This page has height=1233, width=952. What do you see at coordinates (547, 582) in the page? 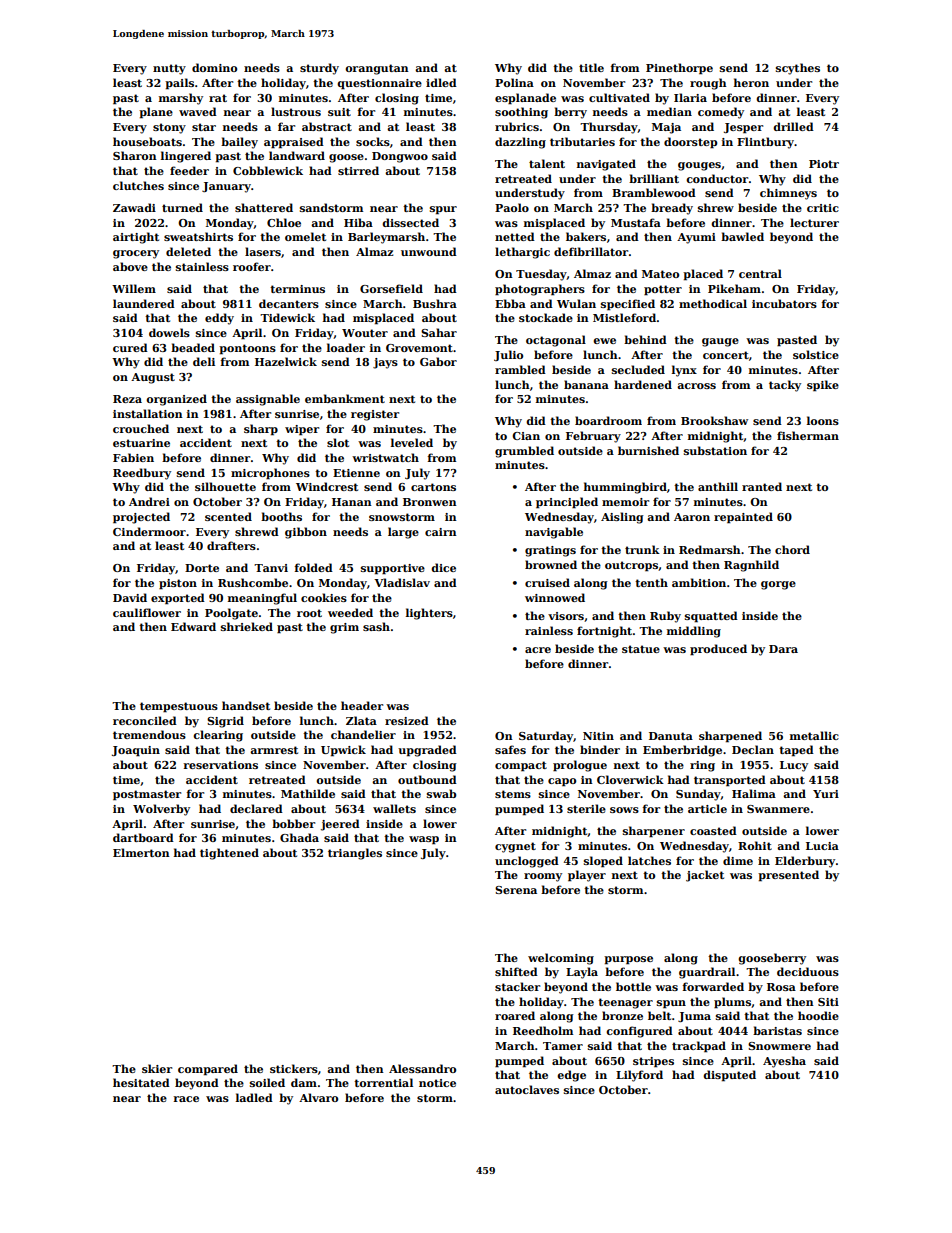
I see `cruised` at bounding box center [547, 582].
